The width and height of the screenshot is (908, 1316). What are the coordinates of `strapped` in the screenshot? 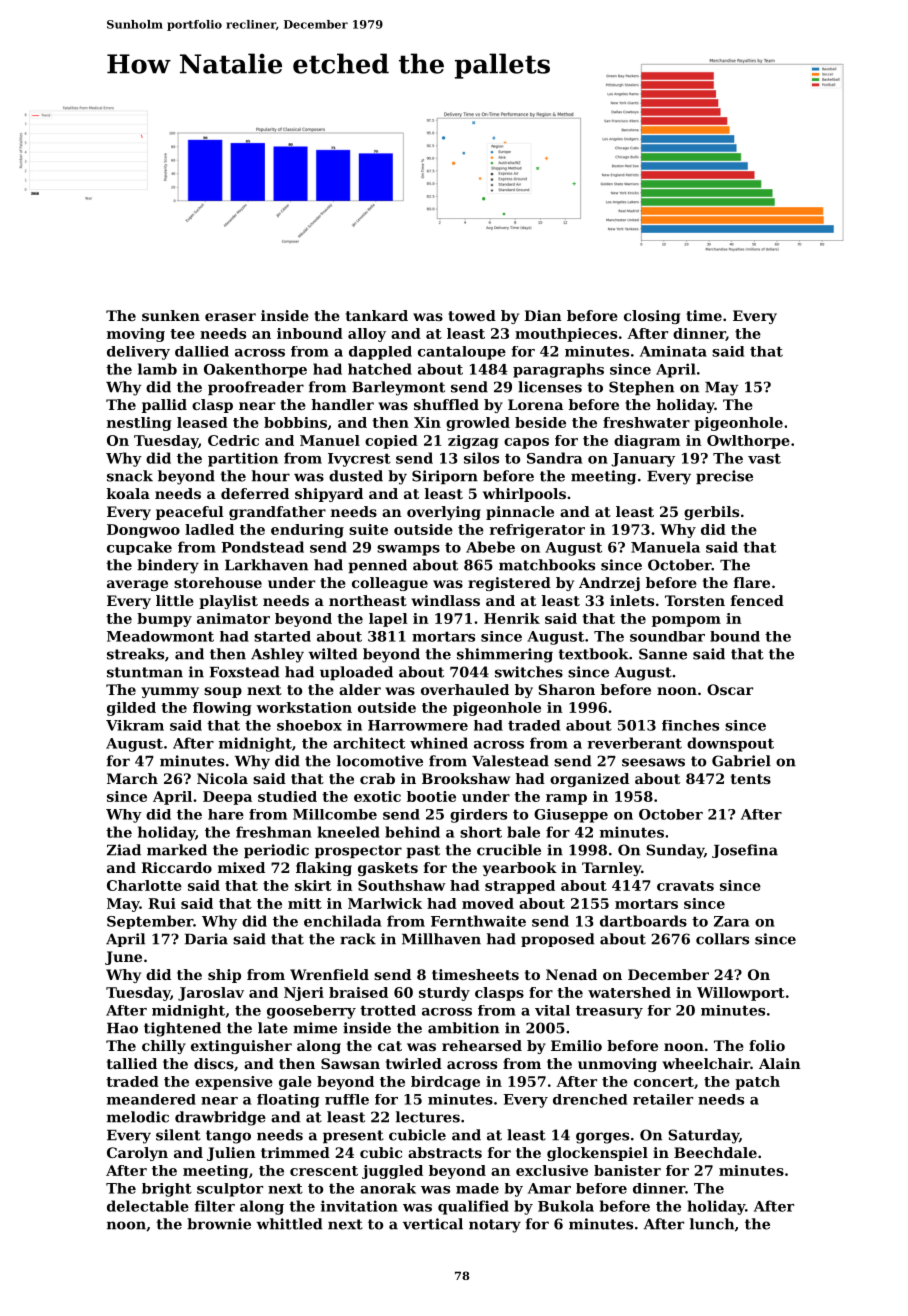 It's located at (520, 887).
